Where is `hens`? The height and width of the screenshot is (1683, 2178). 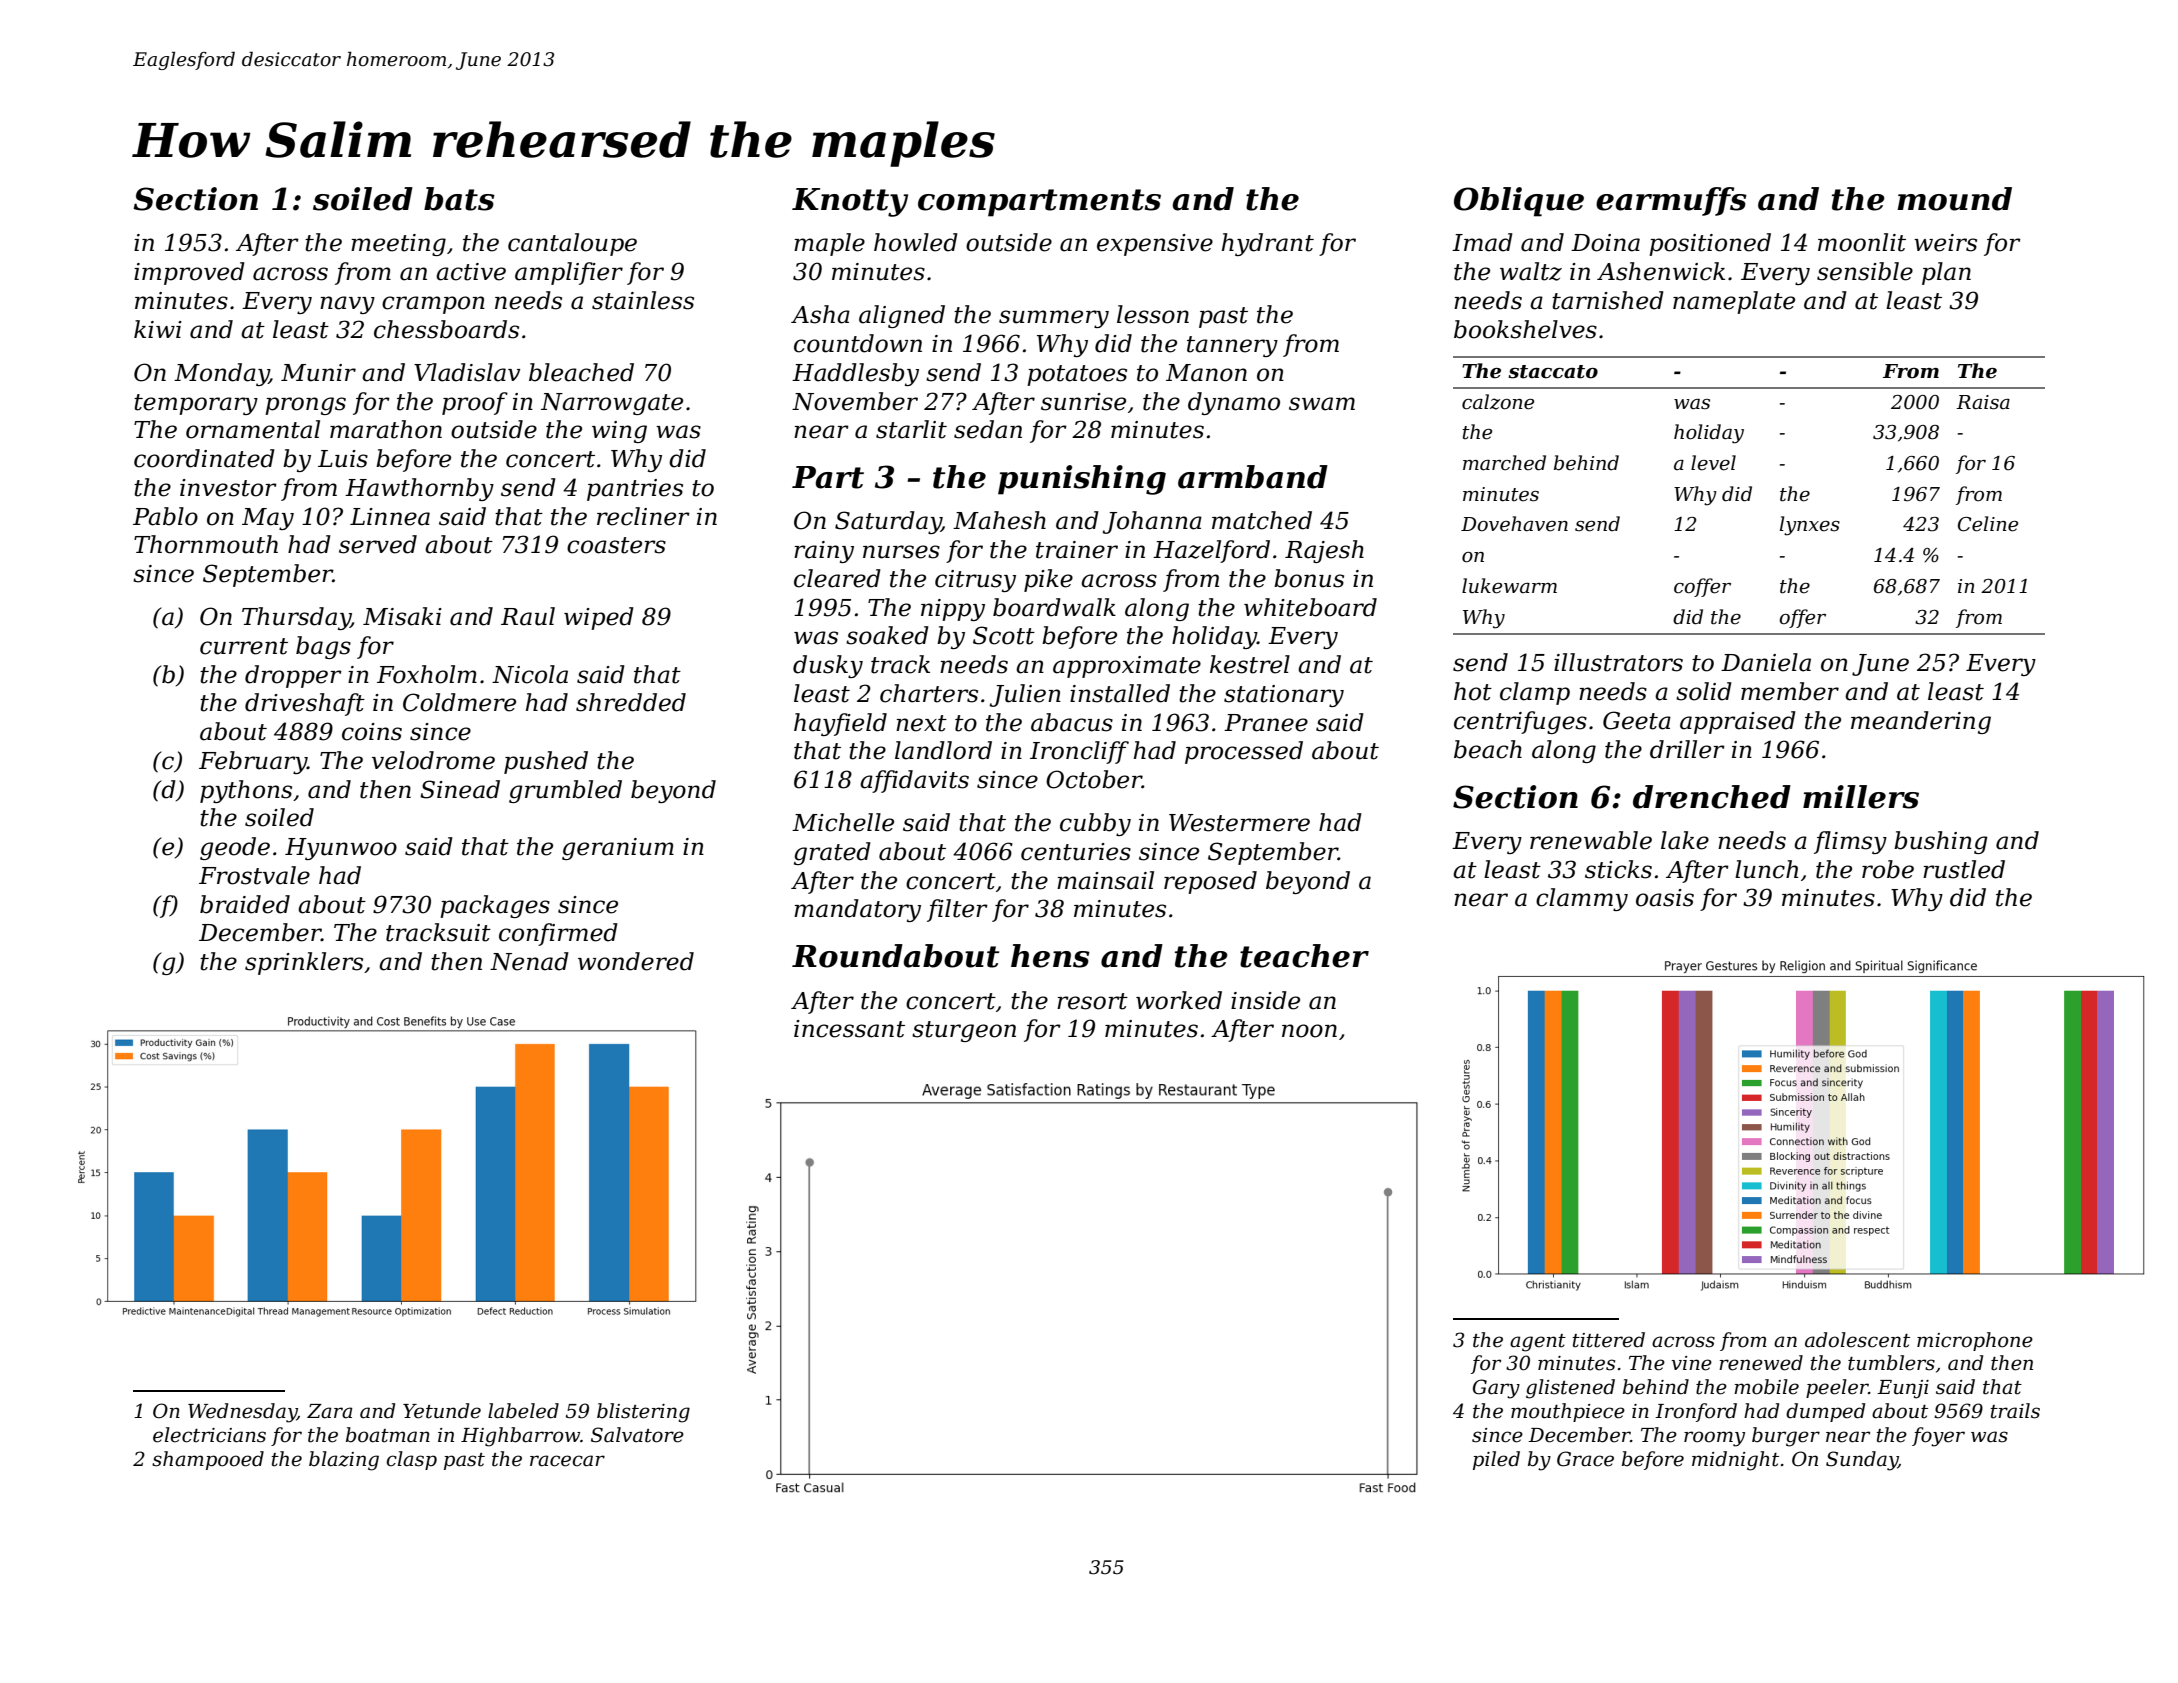 hens is located at coordinates (1050, 956).
